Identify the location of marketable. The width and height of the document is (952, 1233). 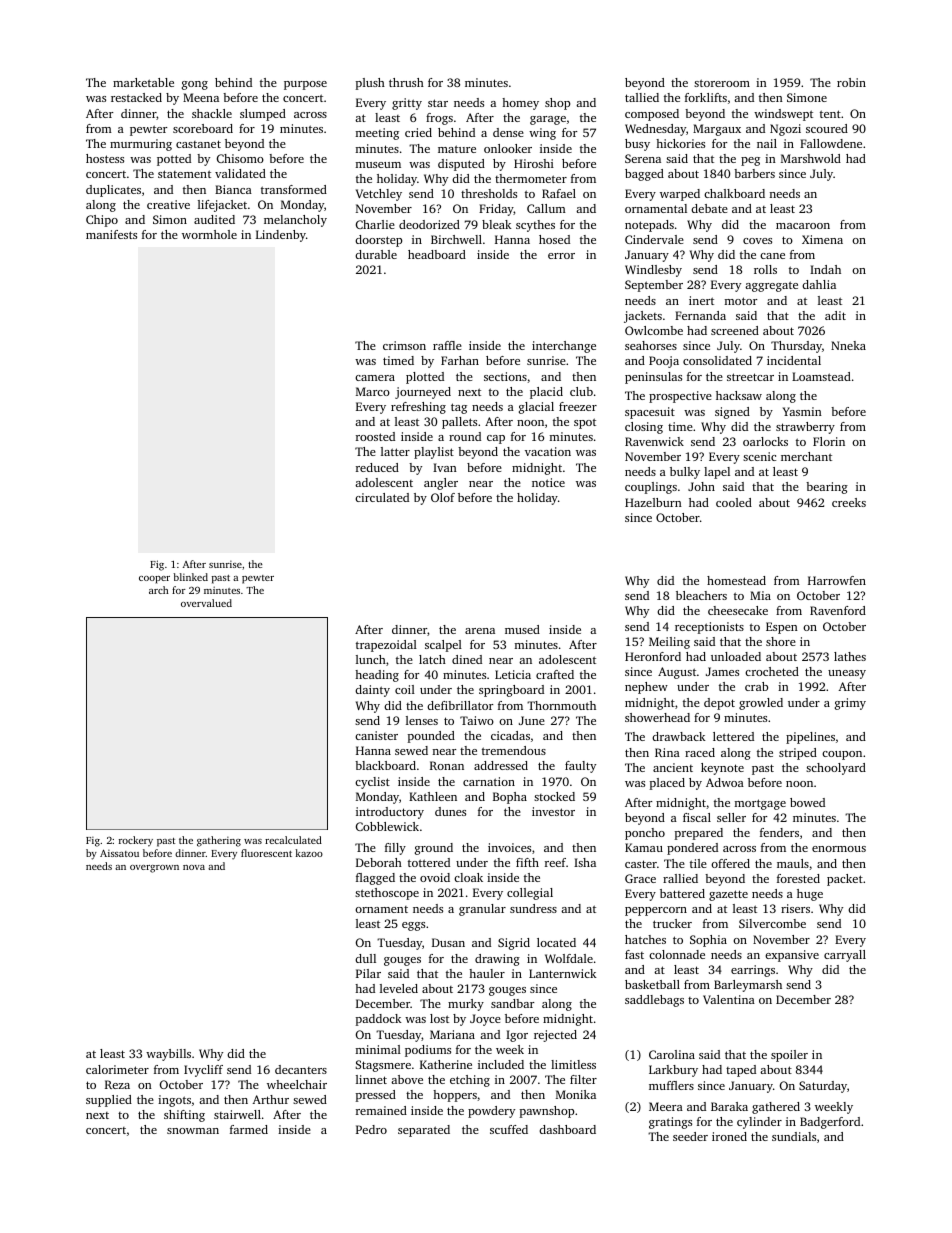
(143, 82).
